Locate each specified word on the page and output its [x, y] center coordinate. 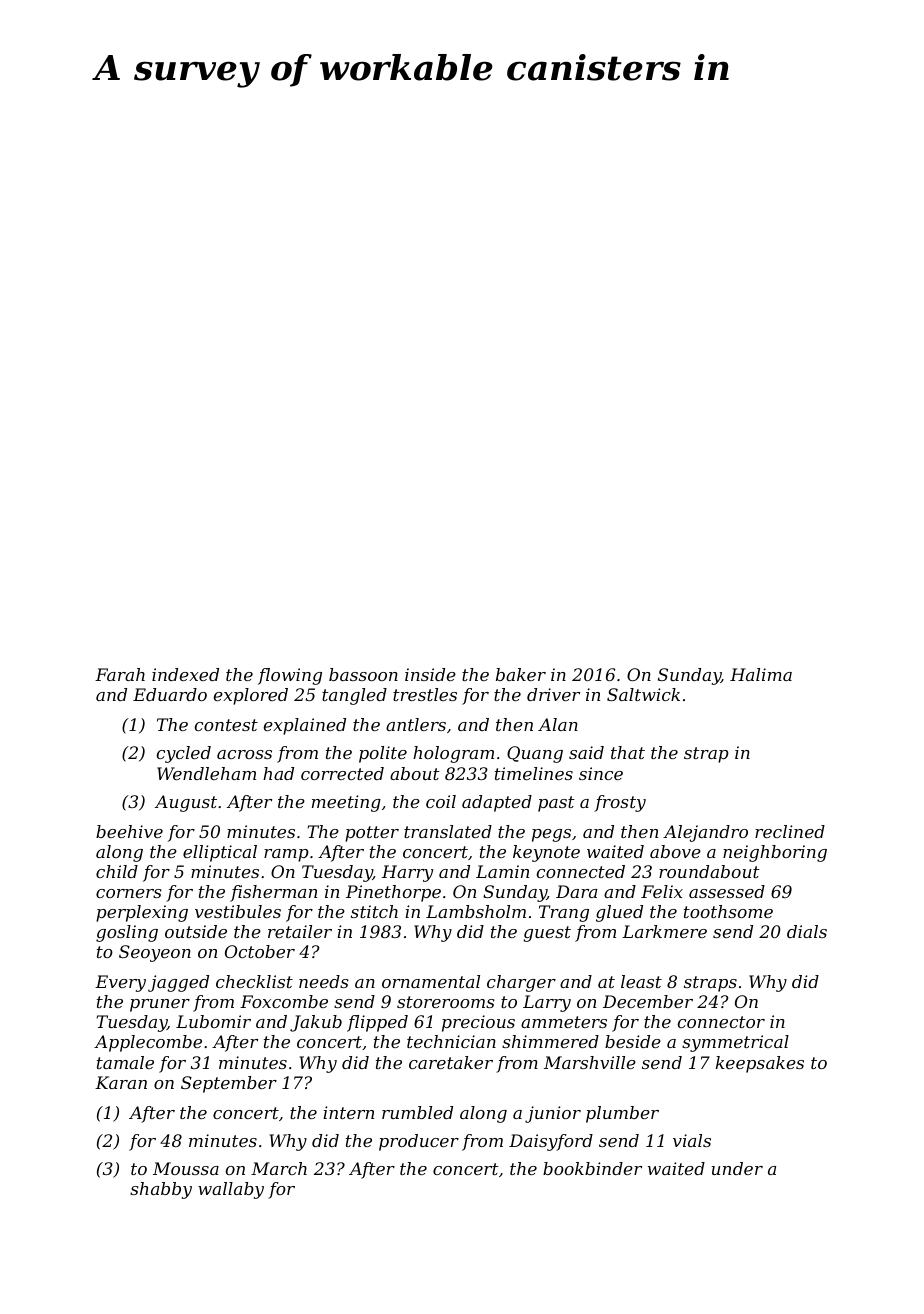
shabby [161, 1190]
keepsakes [760, 1064]
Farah [120, 674]
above [675, 851]
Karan [121, 1082]
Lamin [502, 871]
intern [348, 1112]
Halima [761, 674]
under [737, 1168]
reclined [790, 831]
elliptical [220, 853]
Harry [407, 873]
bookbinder [592, 1168]
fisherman [273, 893]
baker [521, 674]
